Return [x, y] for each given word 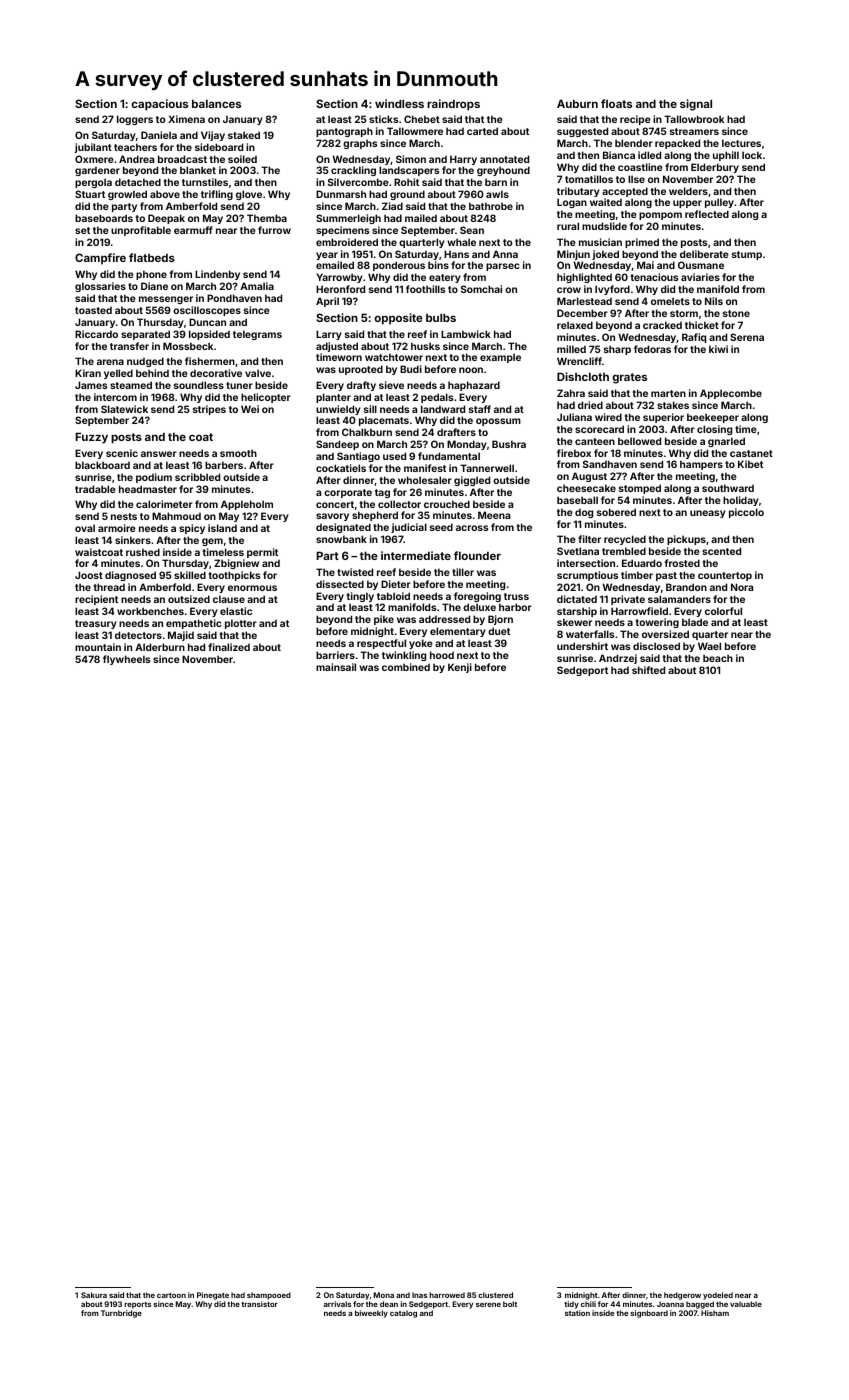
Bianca [619, 155]
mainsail [336, 667]
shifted [648, 670]
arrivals [337, 1304]
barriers [335, 655]
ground [407, 195]
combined [406, 667]
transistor [259, 1304]
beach [718, 658]
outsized [189, 599]
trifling [217, 195]
